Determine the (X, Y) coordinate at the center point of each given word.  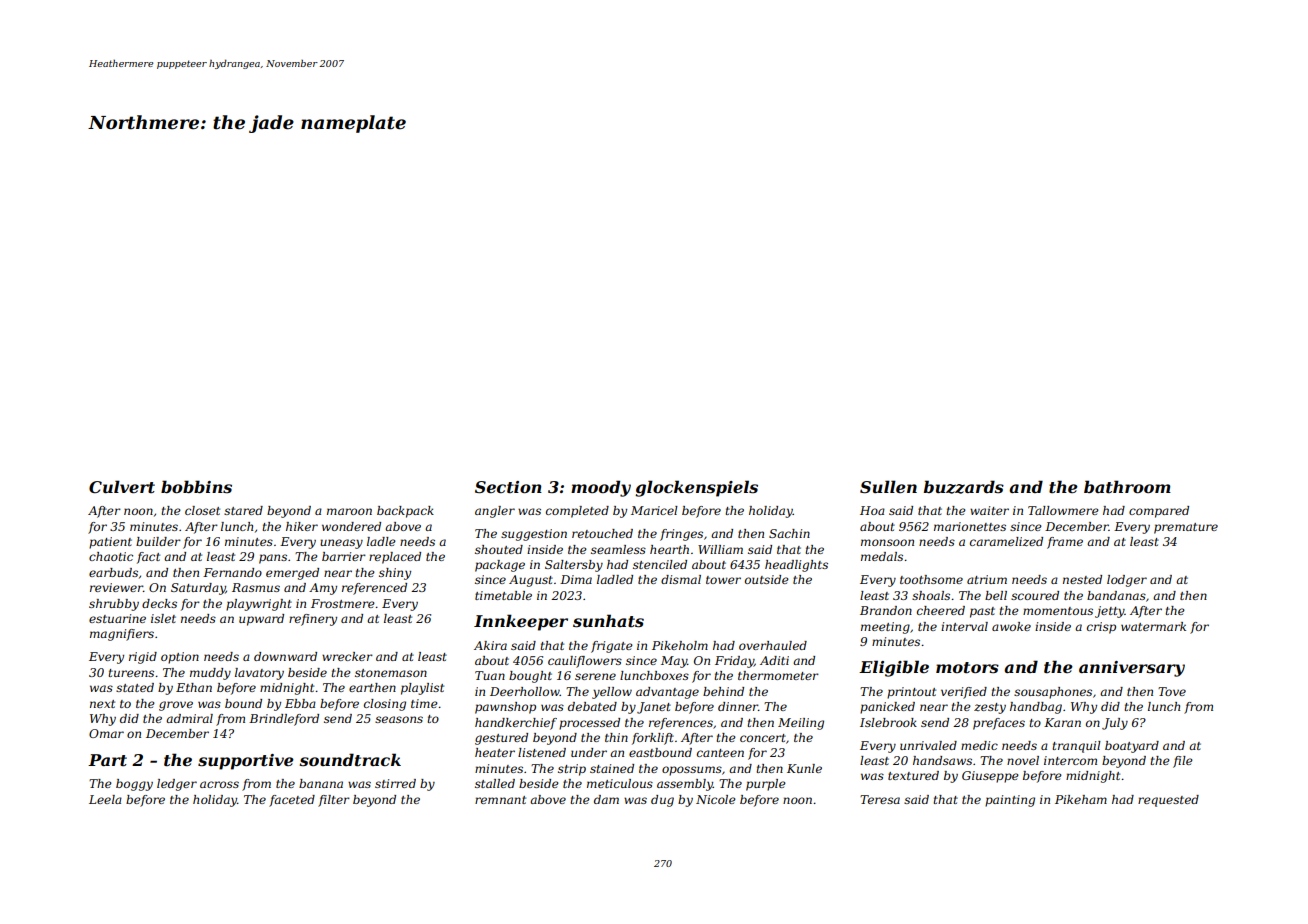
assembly (685, 785)
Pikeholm (680, 645)
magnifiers (122, 635)
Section (508, 487)
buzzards (963, 487)
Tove (1172, 691)
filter (334, 801)
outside (767, 579)
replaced (395, 558)
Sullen (888, 486)
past (982, 612)
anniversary (1132, 669)
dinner (738, 706)
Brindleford (284, 720)
